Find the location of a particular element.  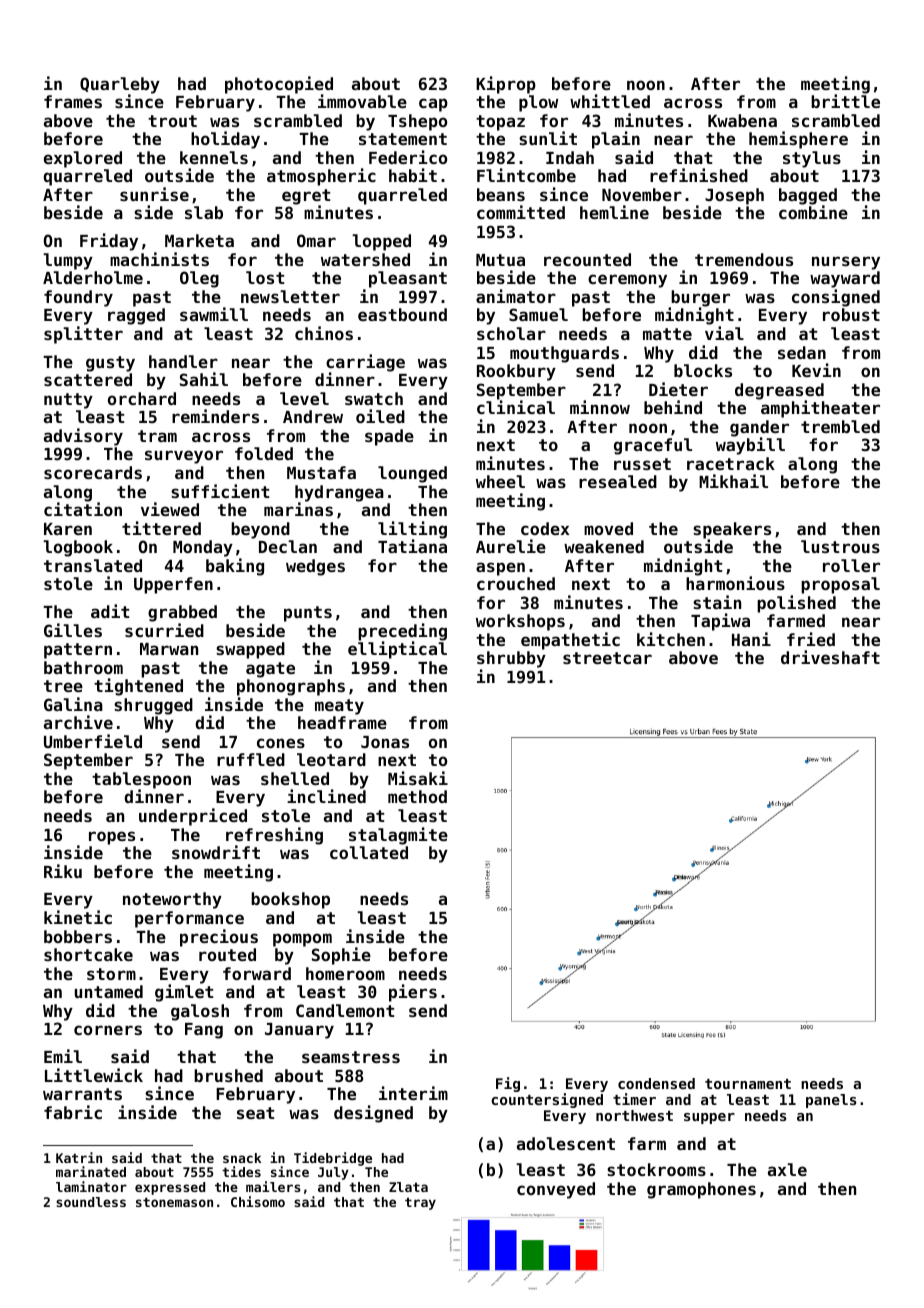

topaz is located at coordinates (500, 123).
